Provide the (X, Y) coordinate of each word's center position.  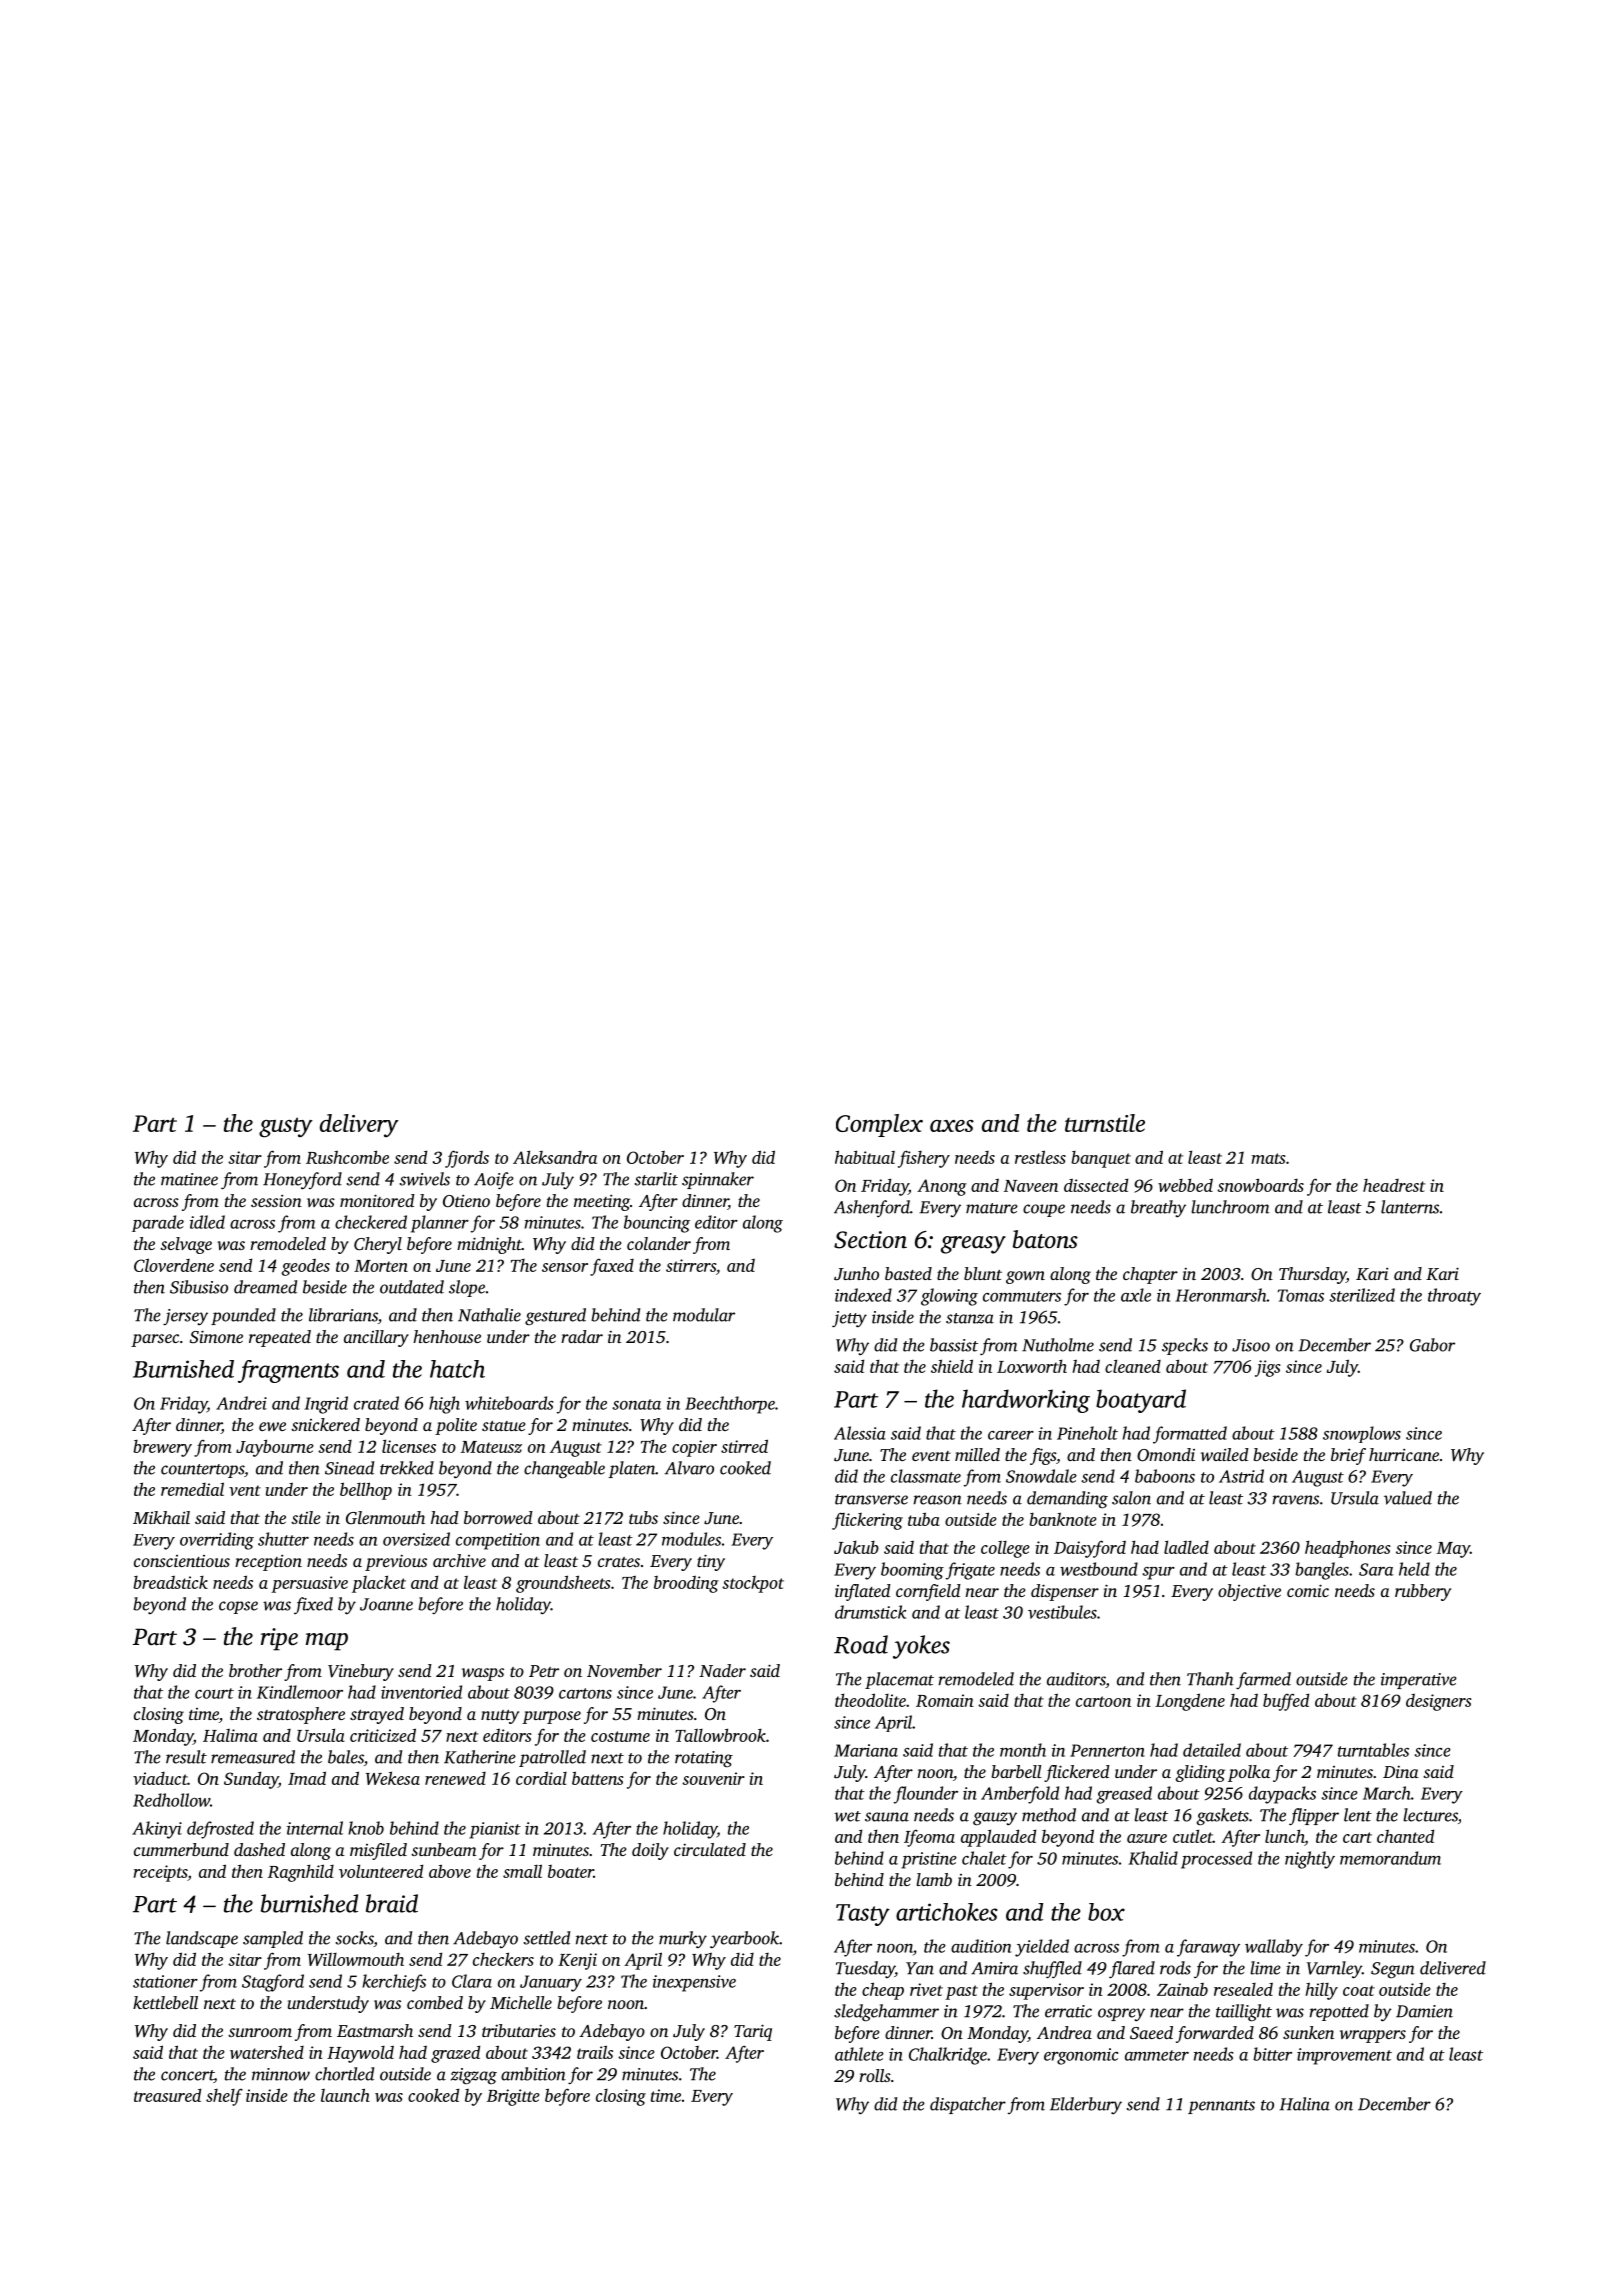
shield (952, 1366)
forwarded (1215, 2034)
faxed (612, 1267)
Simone (216, 1337)
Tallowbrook (720, 1735)
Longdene (1190, 1702)
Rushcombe (347, 1157)
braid (392, 1903)
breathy (1158, 1208)
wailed (1225, 1454)
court (214, 1693)
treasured (167, 2095)
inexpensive (694, 1983)
